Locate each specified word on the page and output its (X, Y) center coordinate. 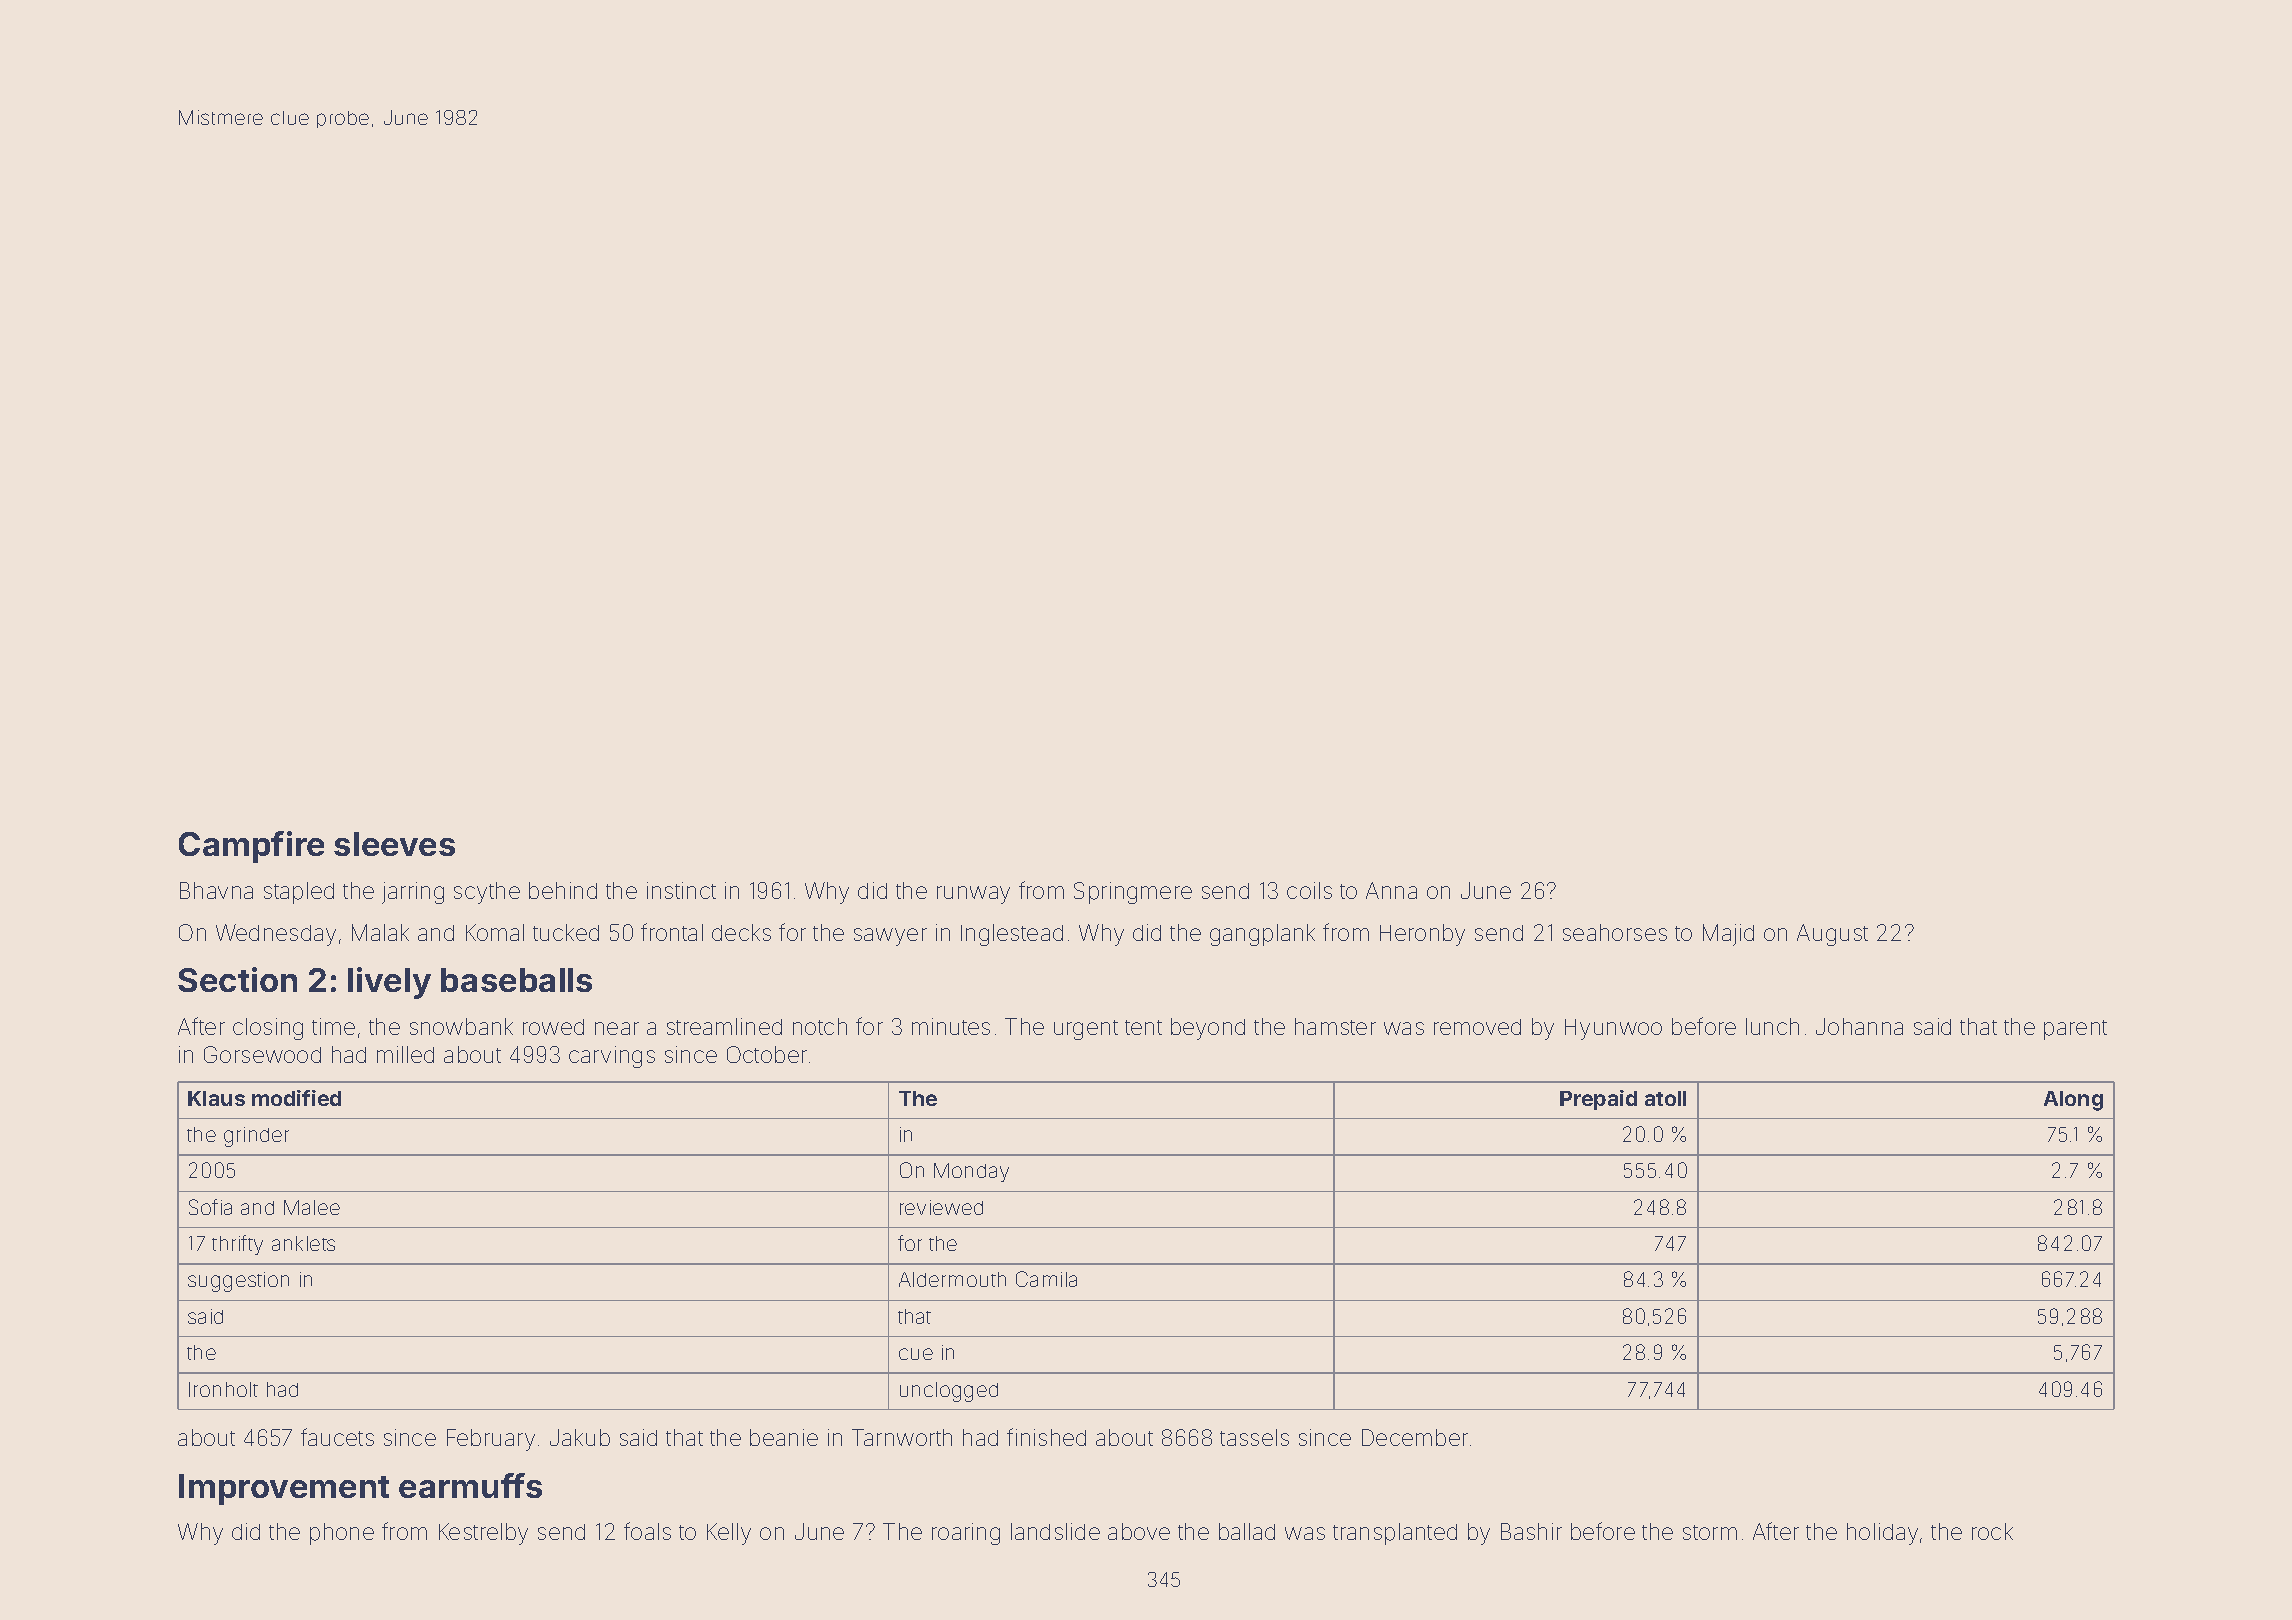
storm (1710, 1532)
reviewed (941, 1207)
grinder (256, 1137)
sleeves (394, 844)
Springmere (1133, 893)
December (1415, 1437)
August (1832, 935)
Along (2073, 1101)
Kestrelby (483, 1534)
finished (1046, 1437)
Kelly (729, 1534)
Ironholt (223, 1389)
